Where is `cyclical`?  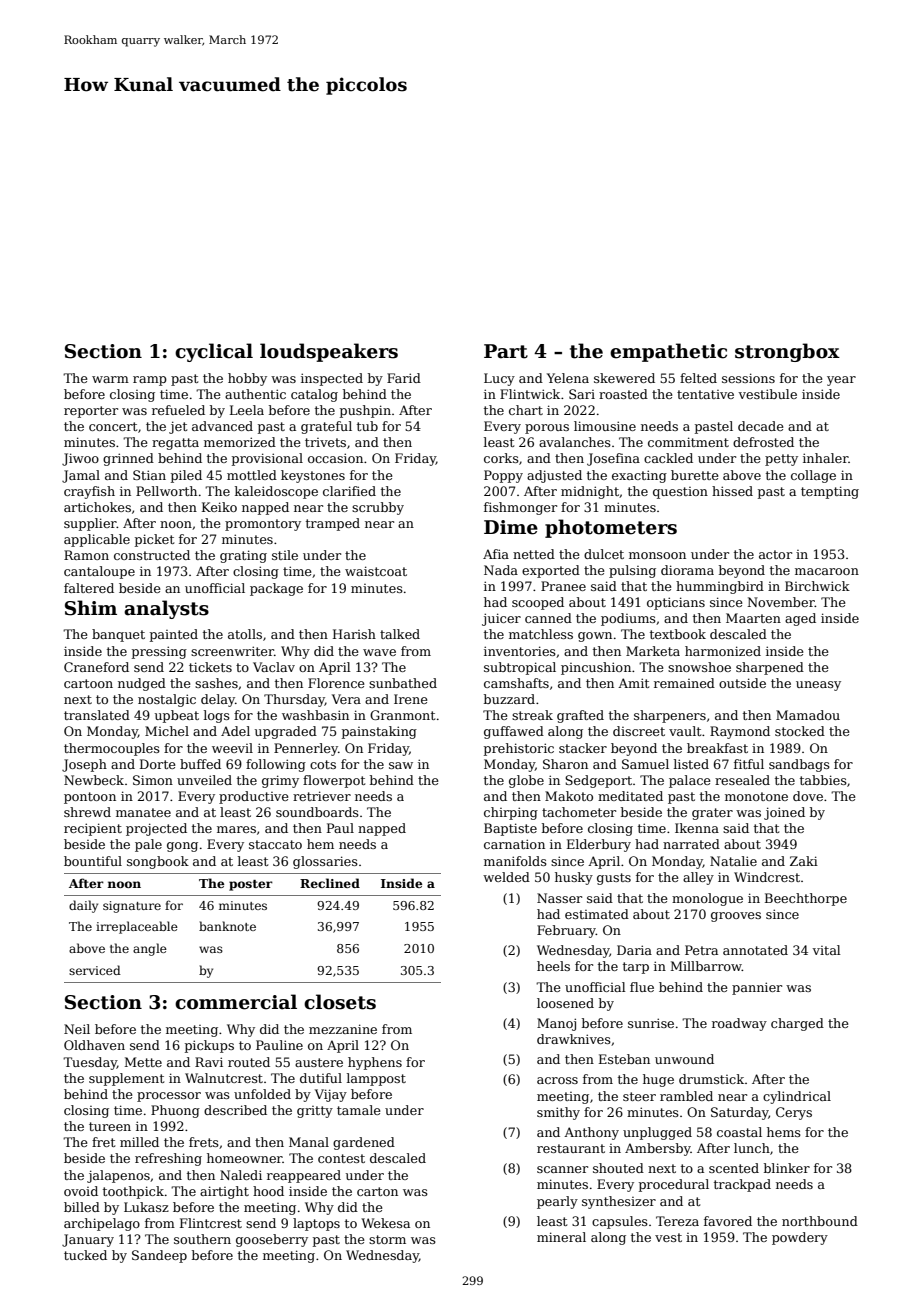
cyclical is located at coordinates (214, 352).
